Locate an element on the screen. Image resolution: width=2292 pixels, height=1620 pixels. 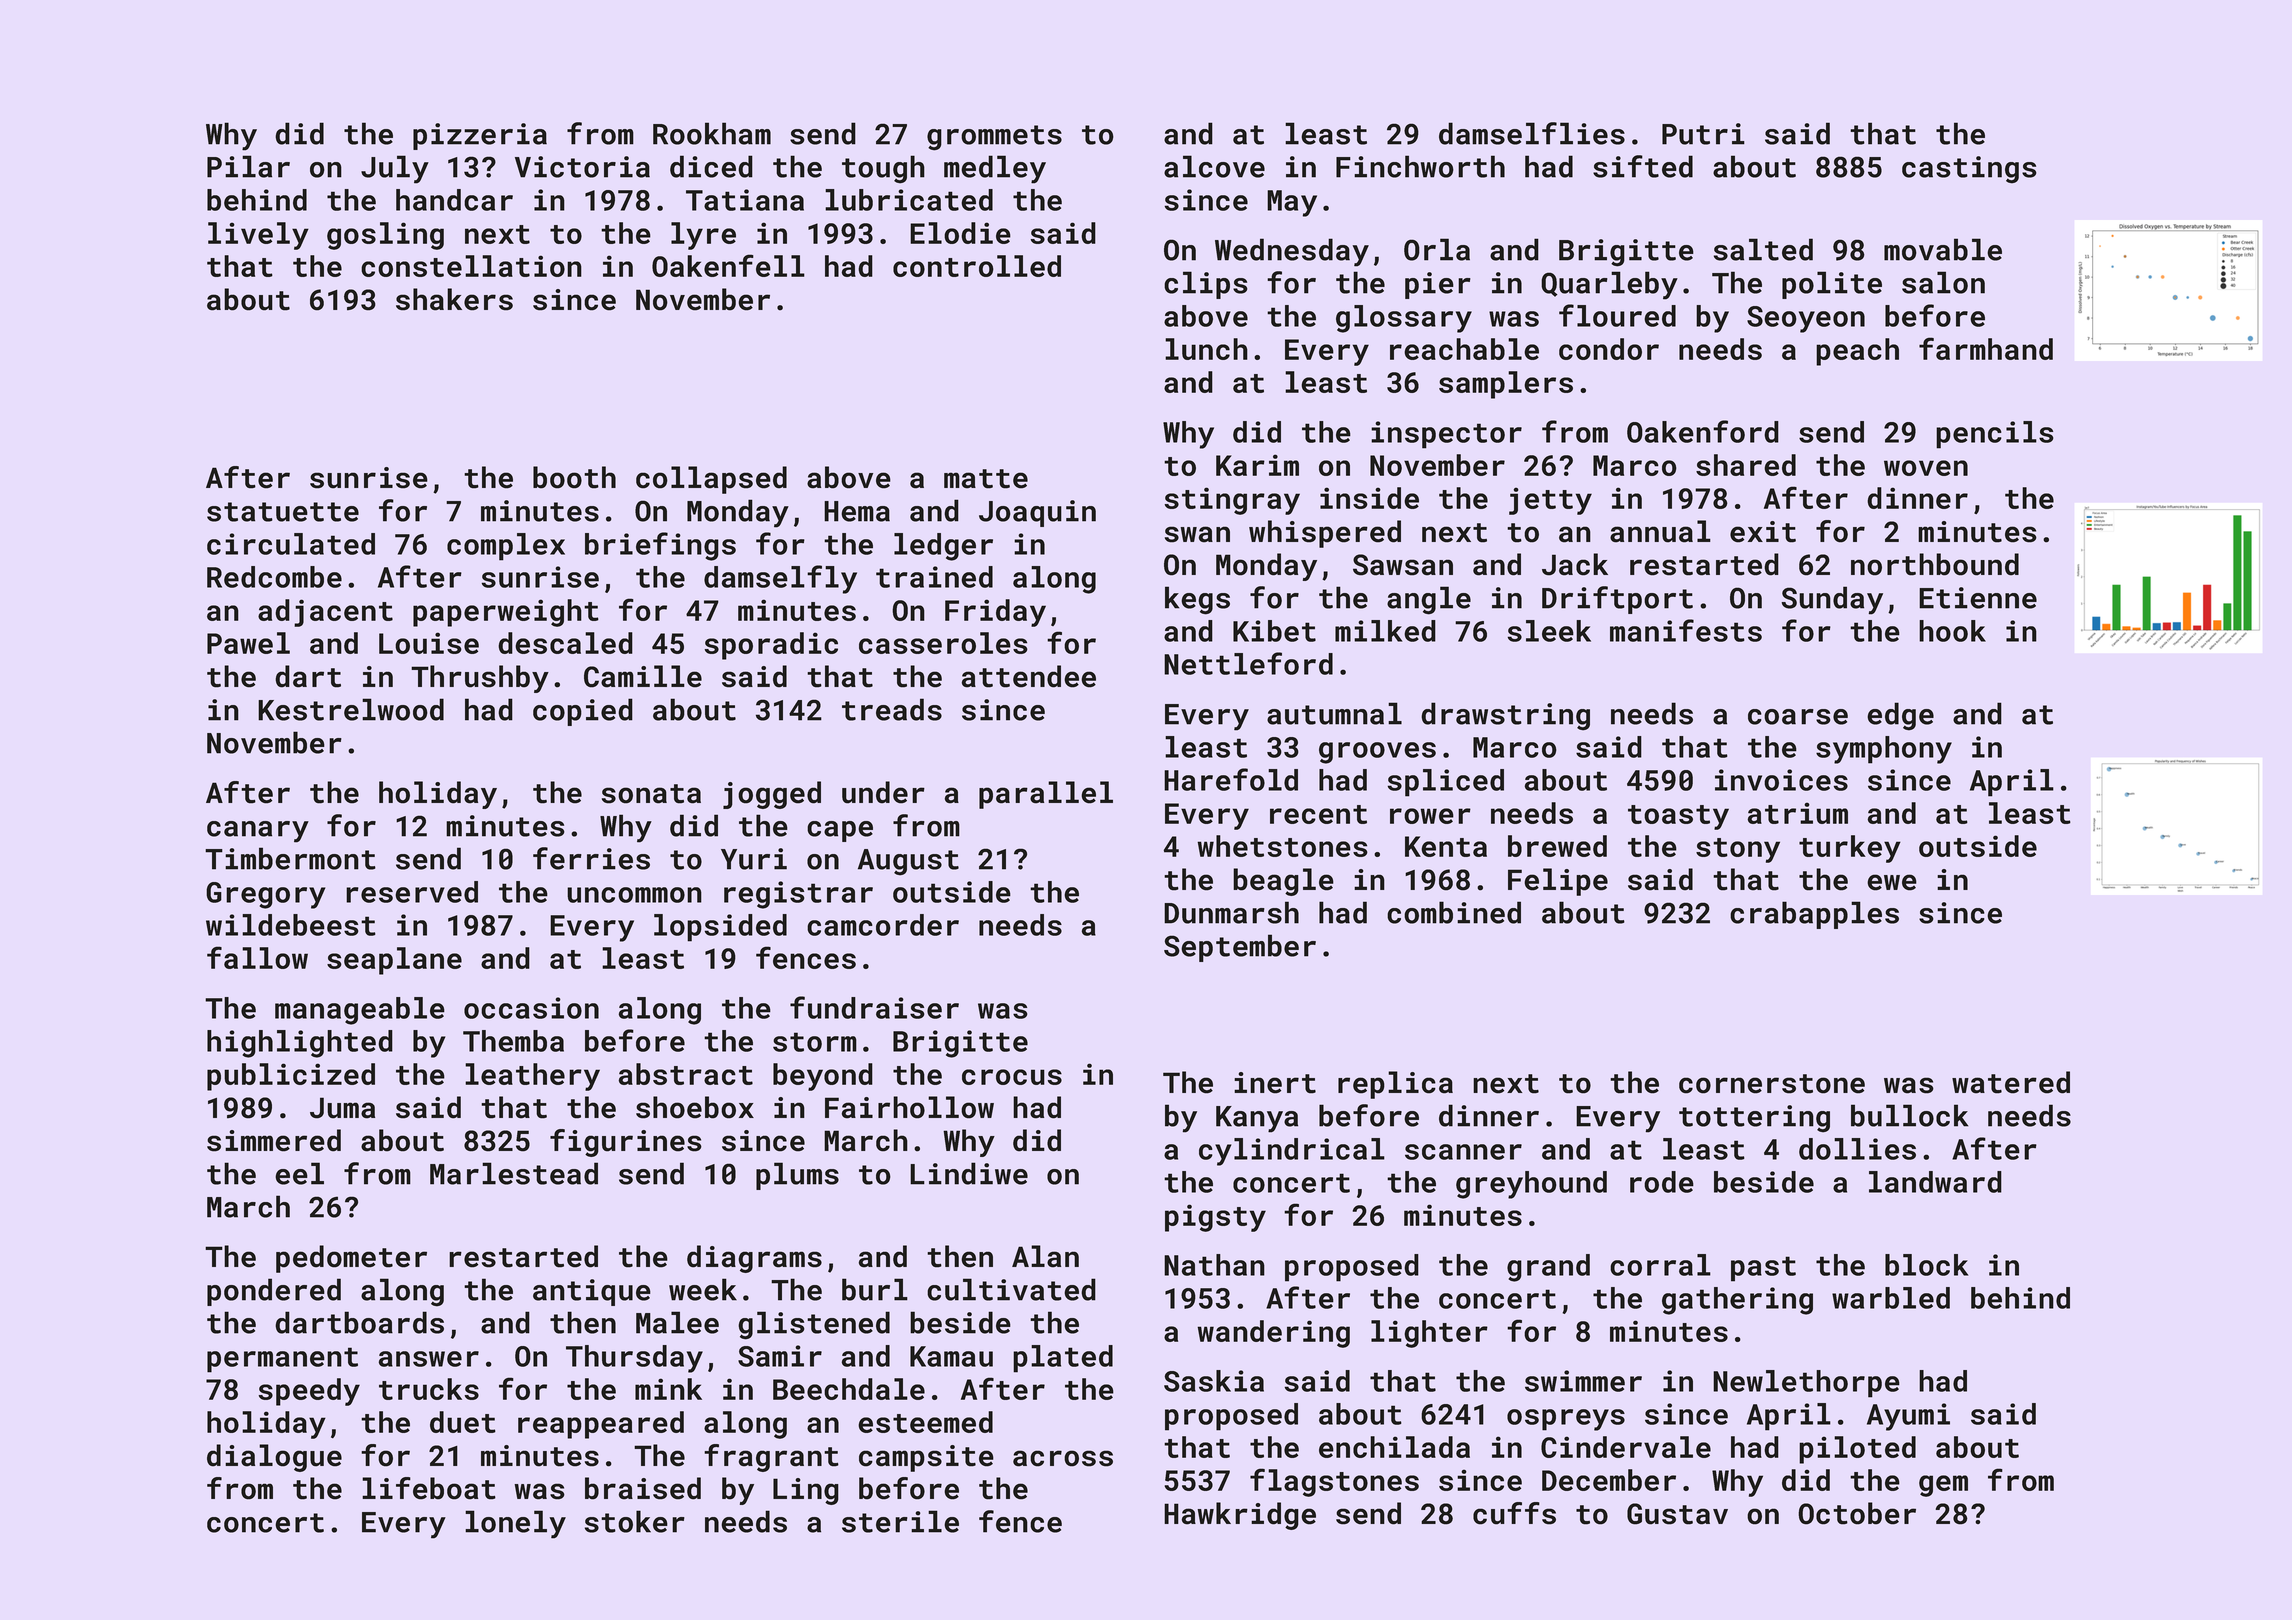
controlled is located at coordinates (977, 266).
